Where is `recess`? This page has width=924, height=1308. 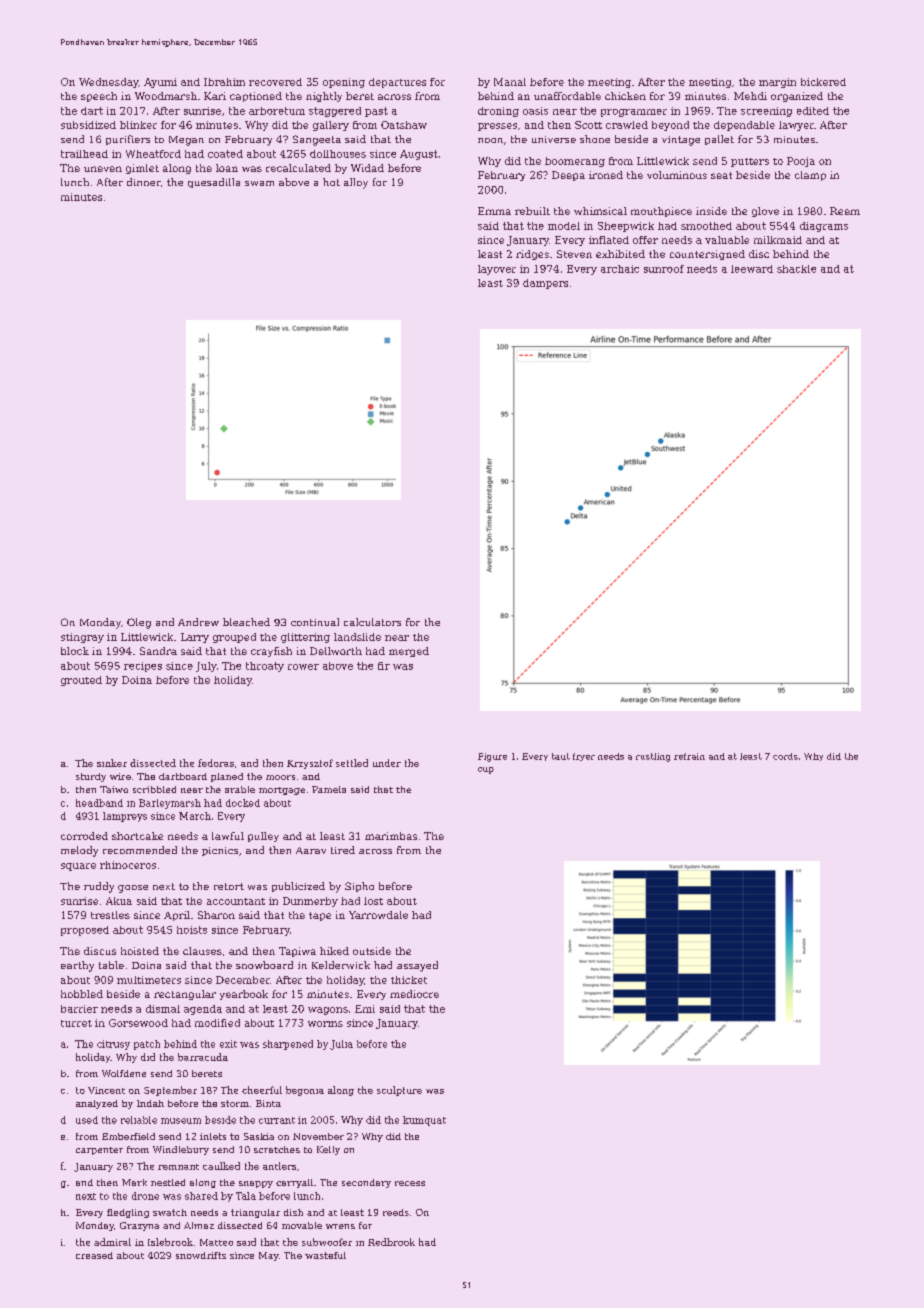
recess is located at coordinates (410, 1183).
